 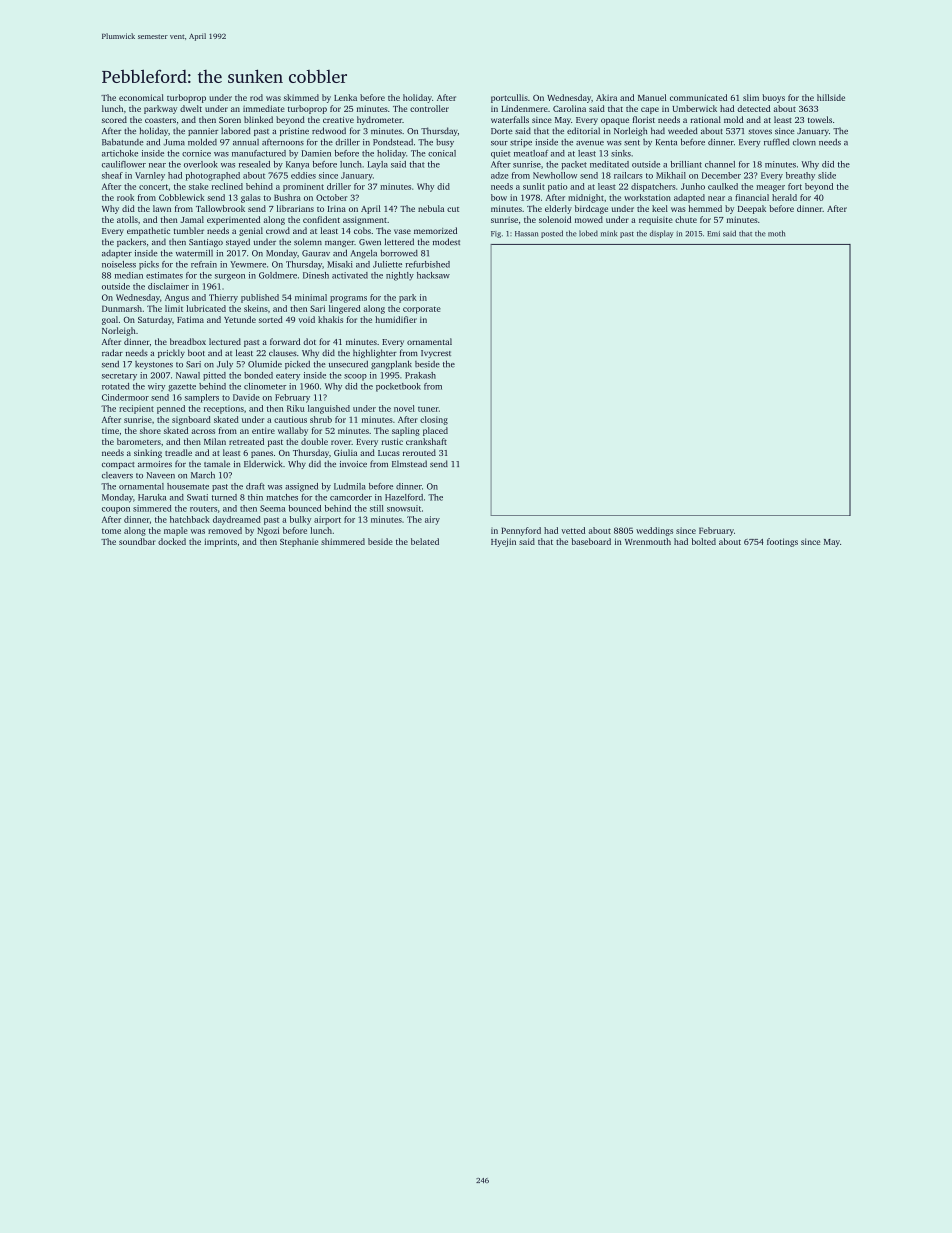 What do you see at coordinates (820, 119) in the document?
I see `towels` at bounding box center [820, 119].
